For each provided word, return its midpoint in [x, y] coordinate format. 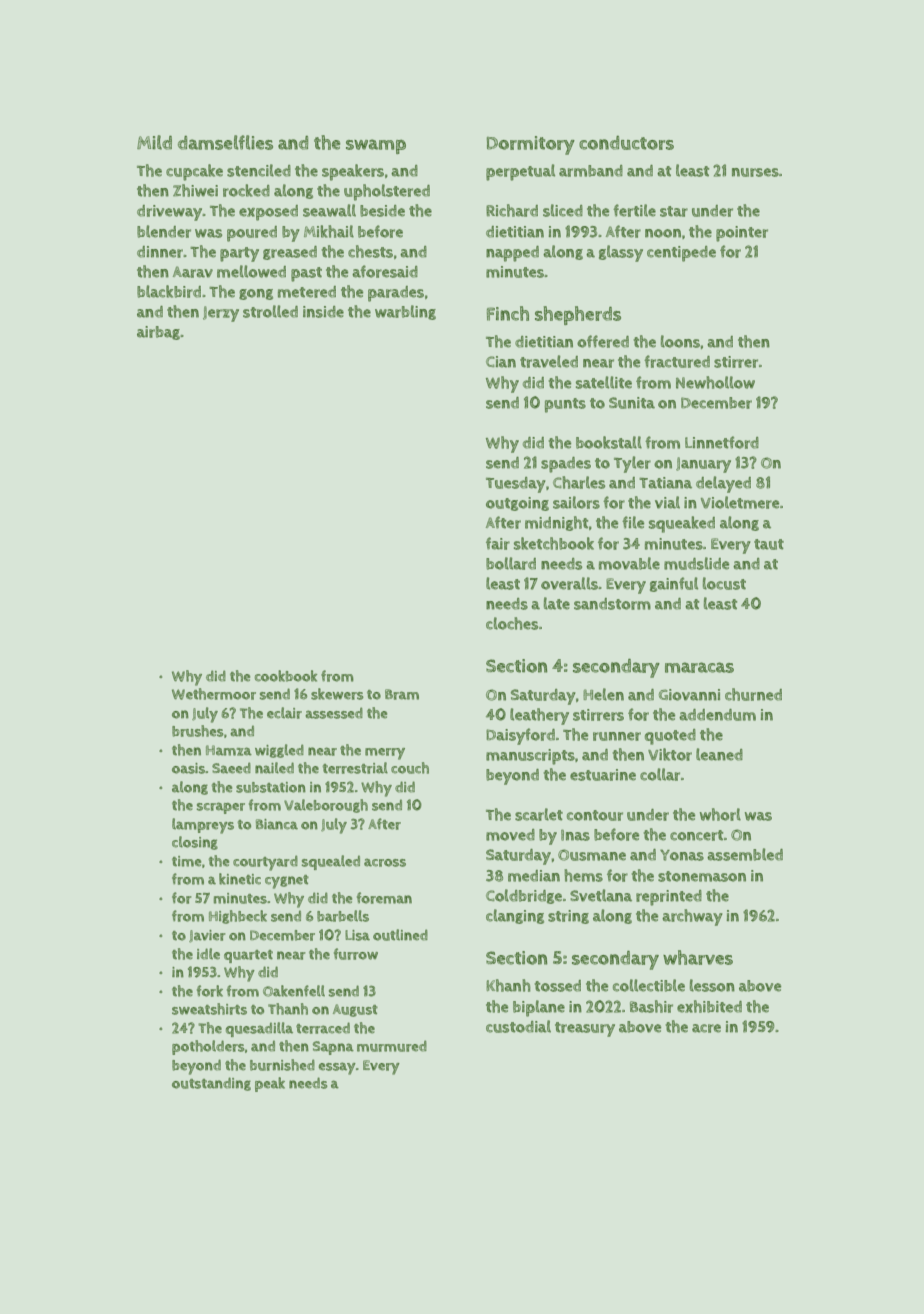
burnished [282, 1065]
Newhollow [715, 382]
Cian [501, 362]
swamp [376, 146]
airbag [158, 333]
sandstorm [612, 604]
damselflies [225, 142]
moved [510, 835]
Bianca [277, 824]
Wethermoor [214, 694]
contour [595, 815]
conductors [626, 143]
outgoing [517, 504]
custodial [518, 1026]
